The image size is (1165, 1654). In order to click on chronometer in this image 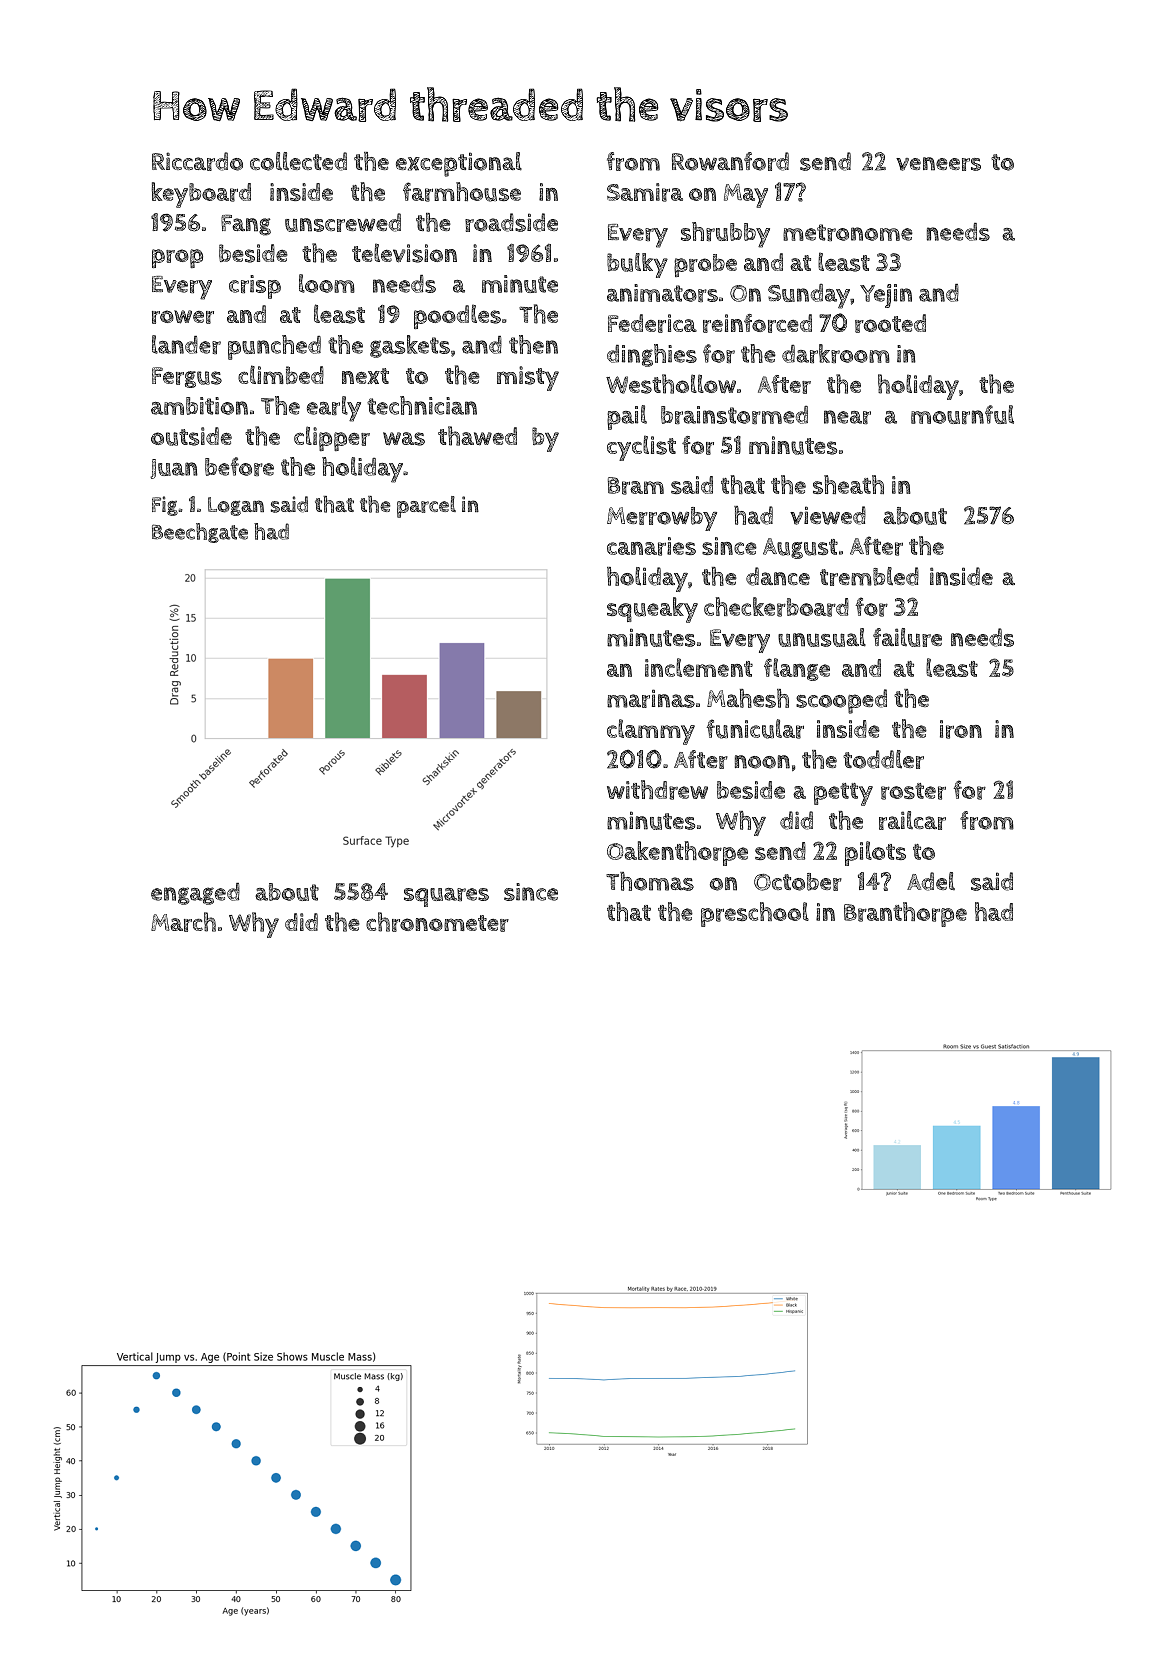, I will do `click(437, 922)`.
